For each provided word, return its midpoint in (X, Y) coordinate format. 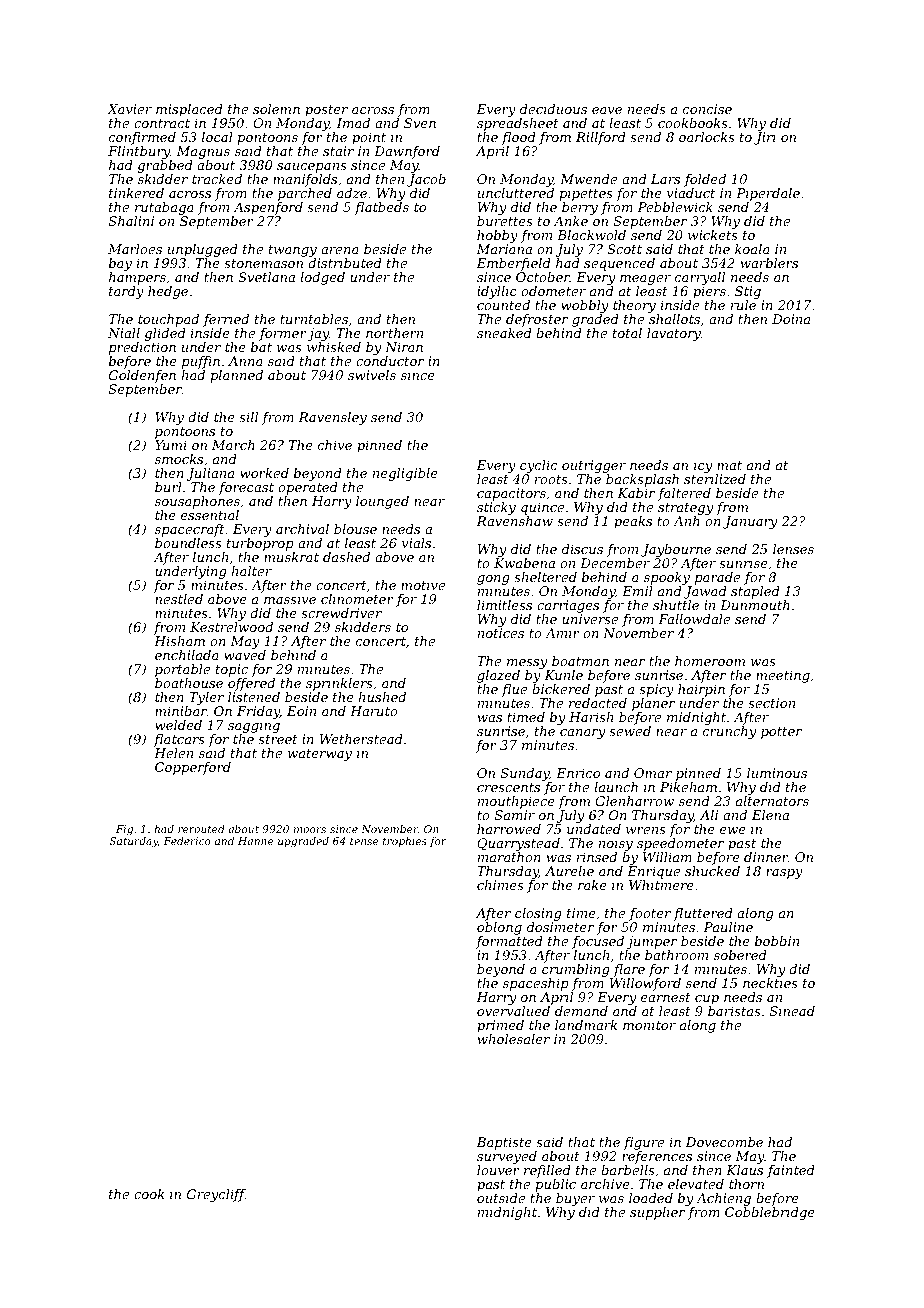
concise (707, 109)
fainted (791, 1171)
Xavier (129, 109)
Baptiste (504, 1143)
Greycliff (216, 1195)
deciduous (553, 109)
